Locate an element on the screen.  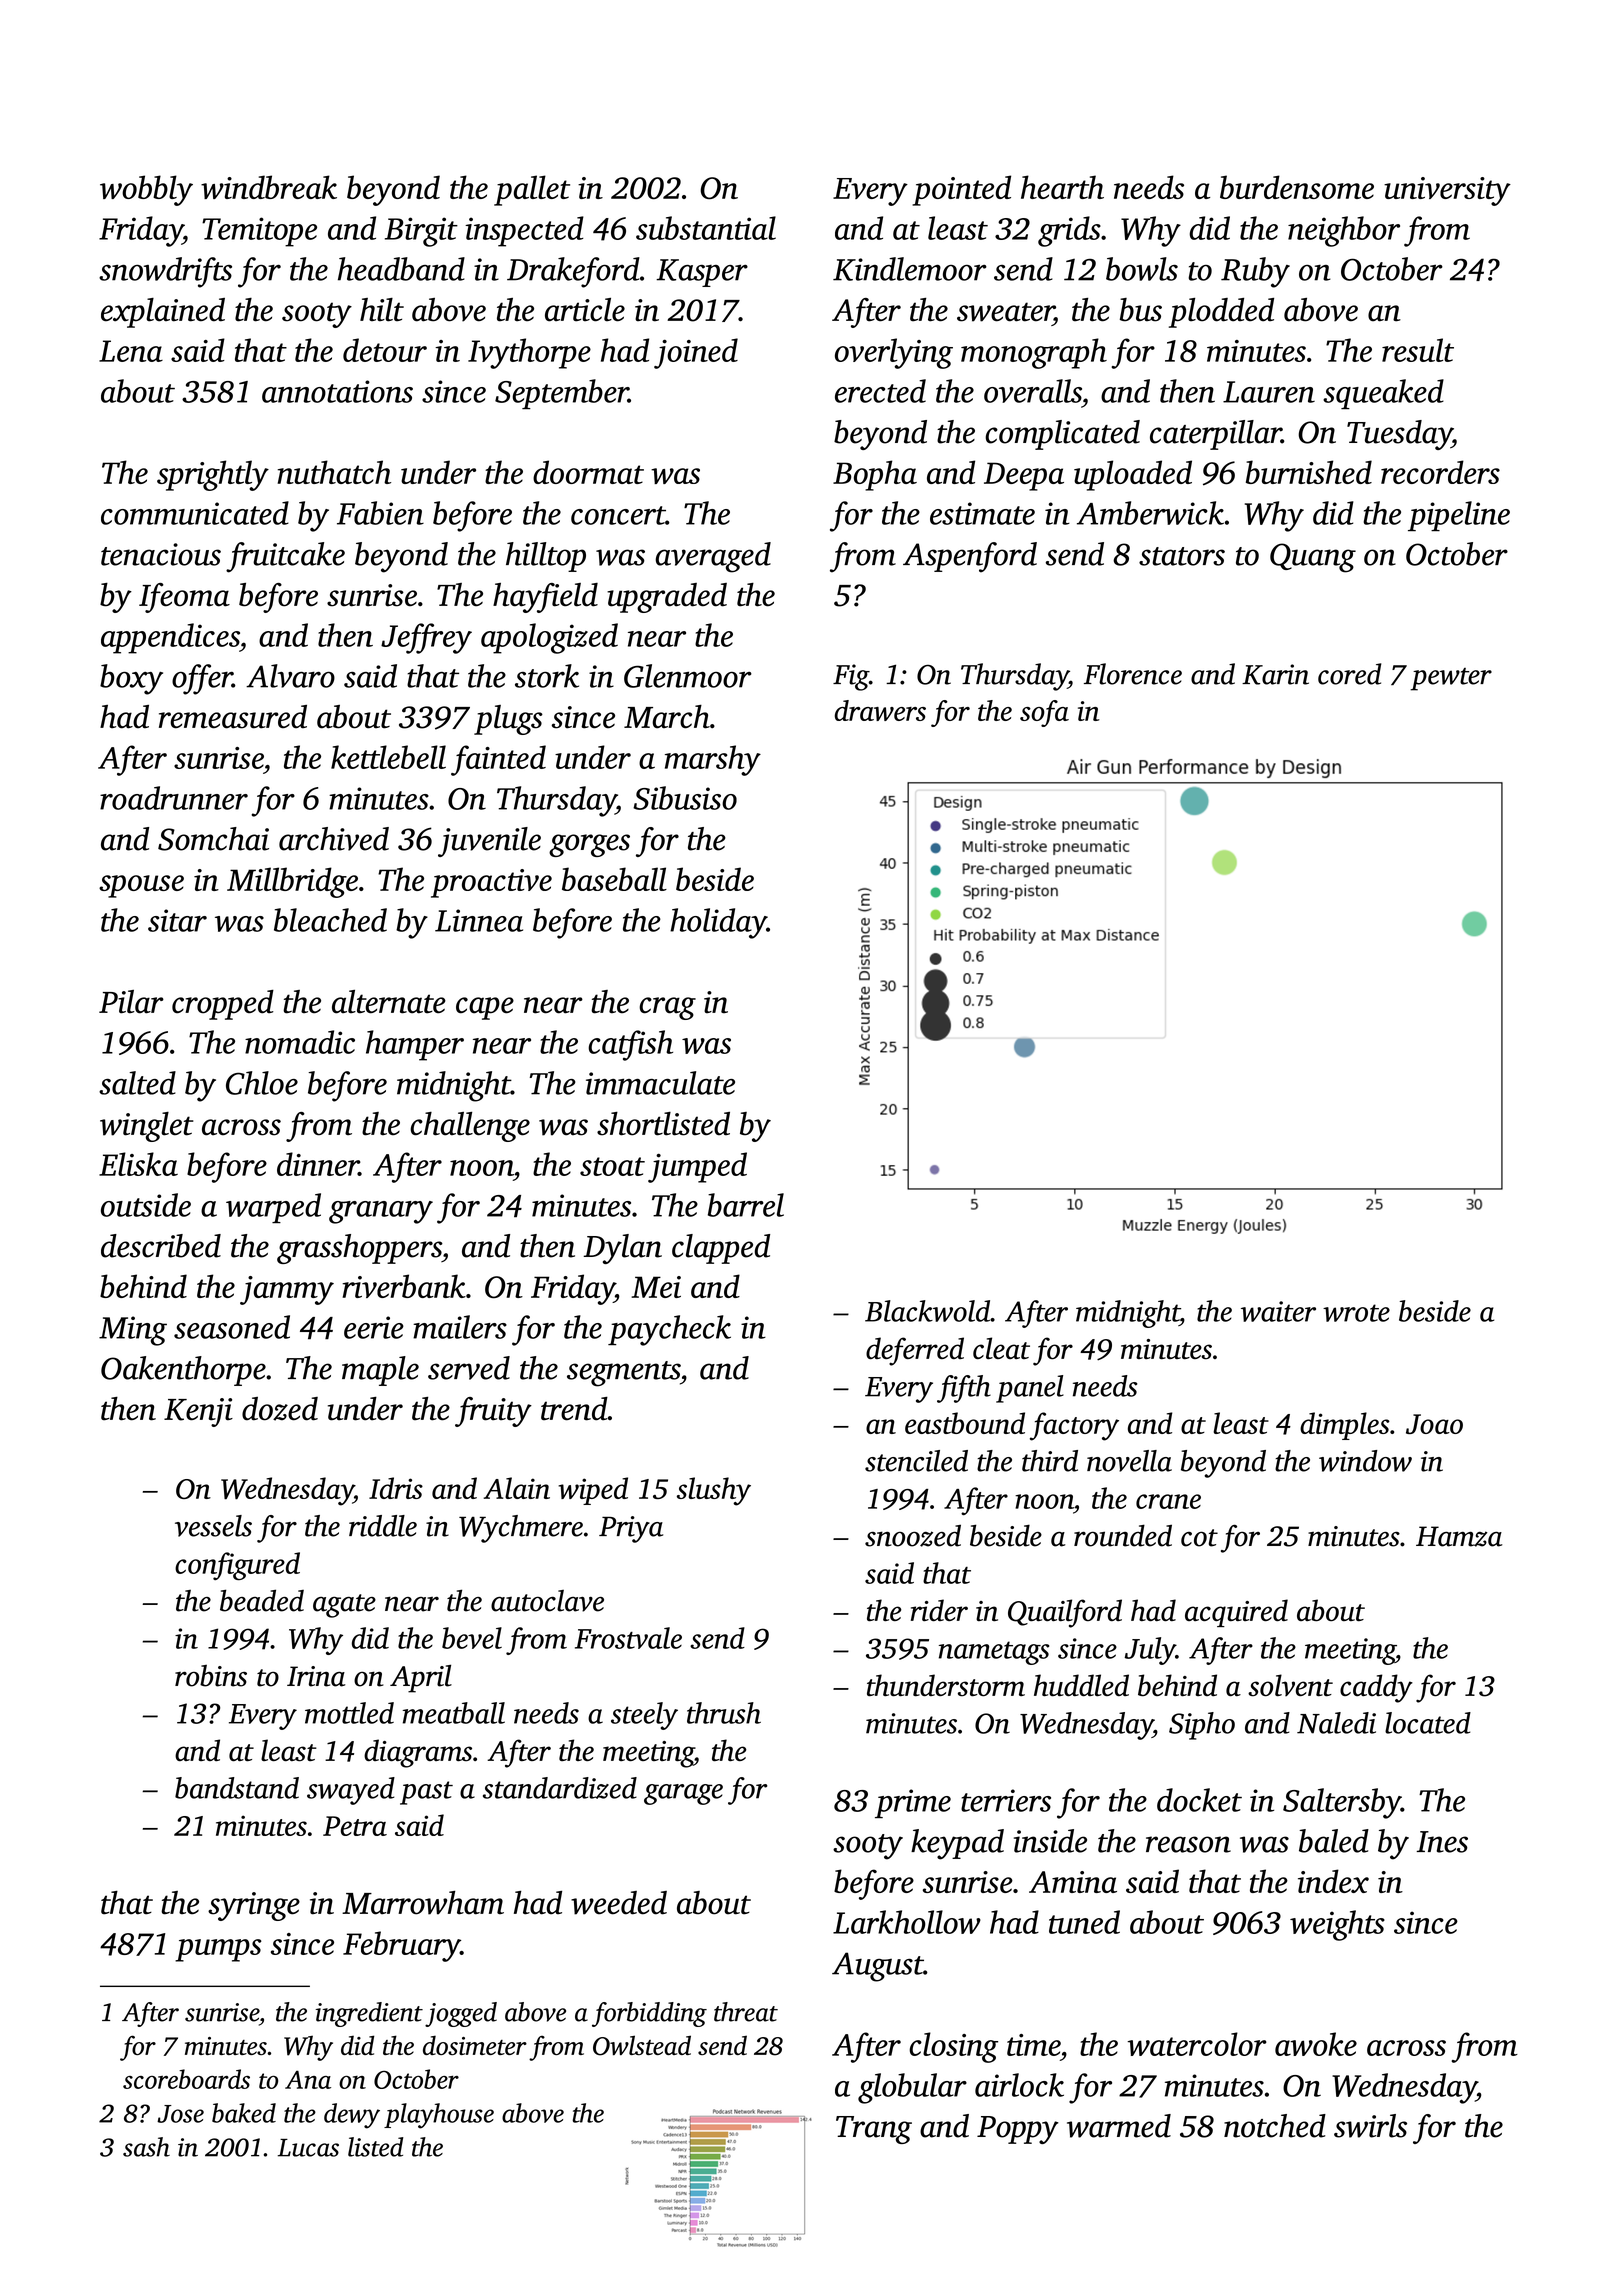
pewter is located at coordinates (1451, 679).
